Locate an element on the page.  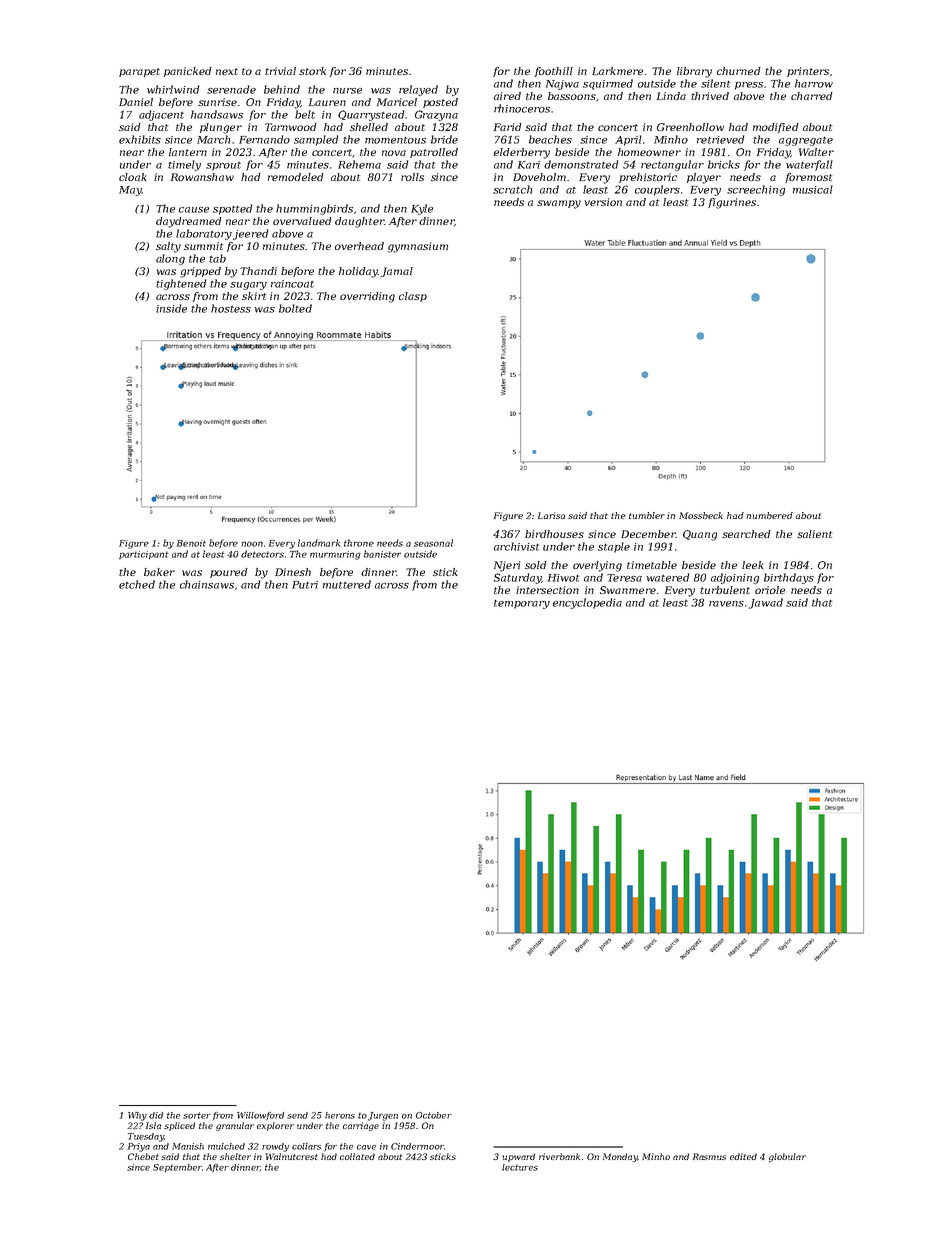
relayed is located at coordinates (418, 90).
